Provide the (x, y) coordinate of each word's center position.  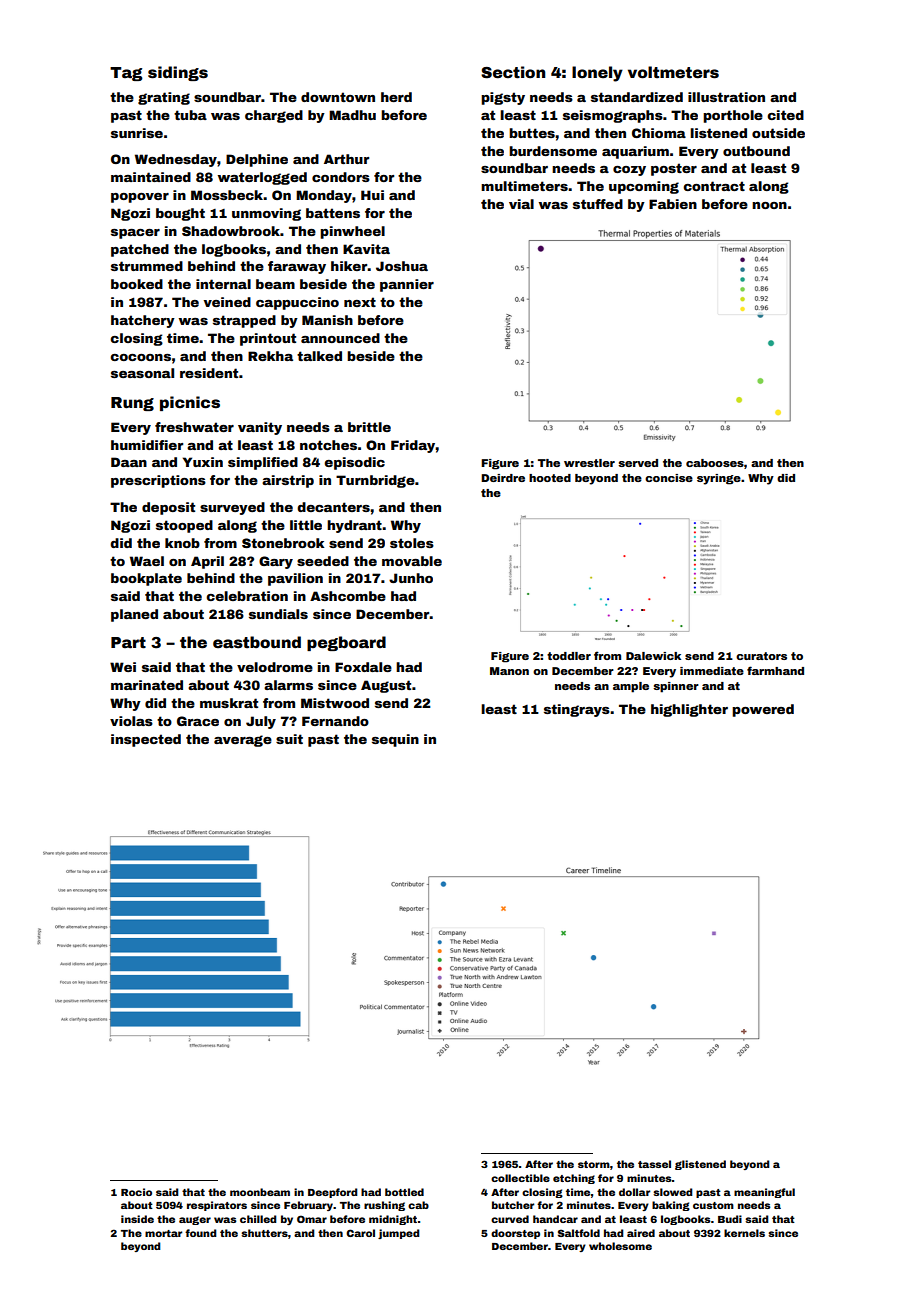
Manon (509, 671)
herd (396, 97)
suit (289, 739)
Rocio (136, 1192)
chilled (258, 1219)
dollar (634, 1192)
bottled (404, 1192)
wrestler (589, 463)
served (638, 463)
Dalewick (653, 656)
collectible (520, 1178)
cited (785, 115)
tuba (190, 115)
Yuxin (203, 462)
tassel (654, 1164)
